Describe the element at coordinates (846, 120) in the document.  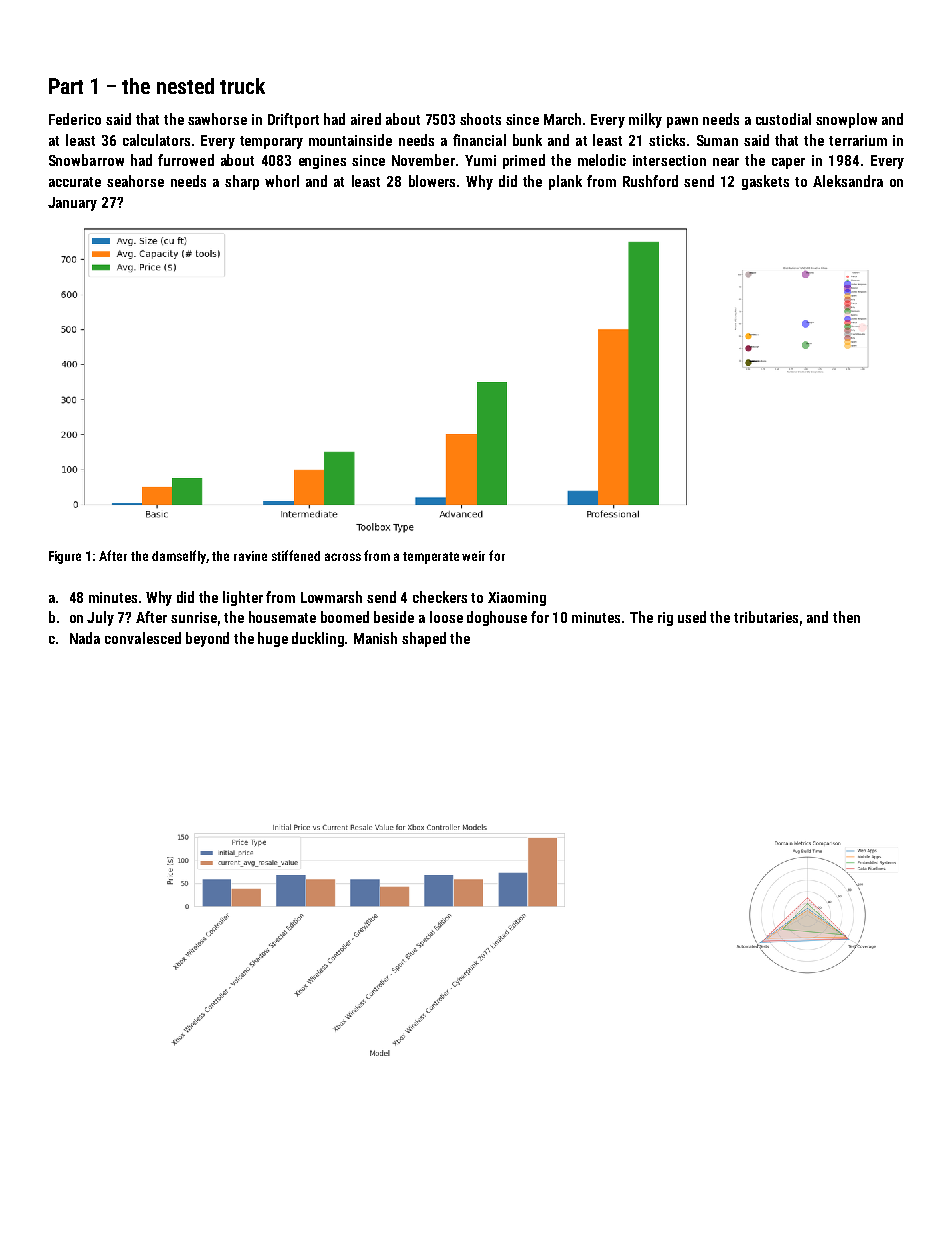
I see `snowplow` at that location.
